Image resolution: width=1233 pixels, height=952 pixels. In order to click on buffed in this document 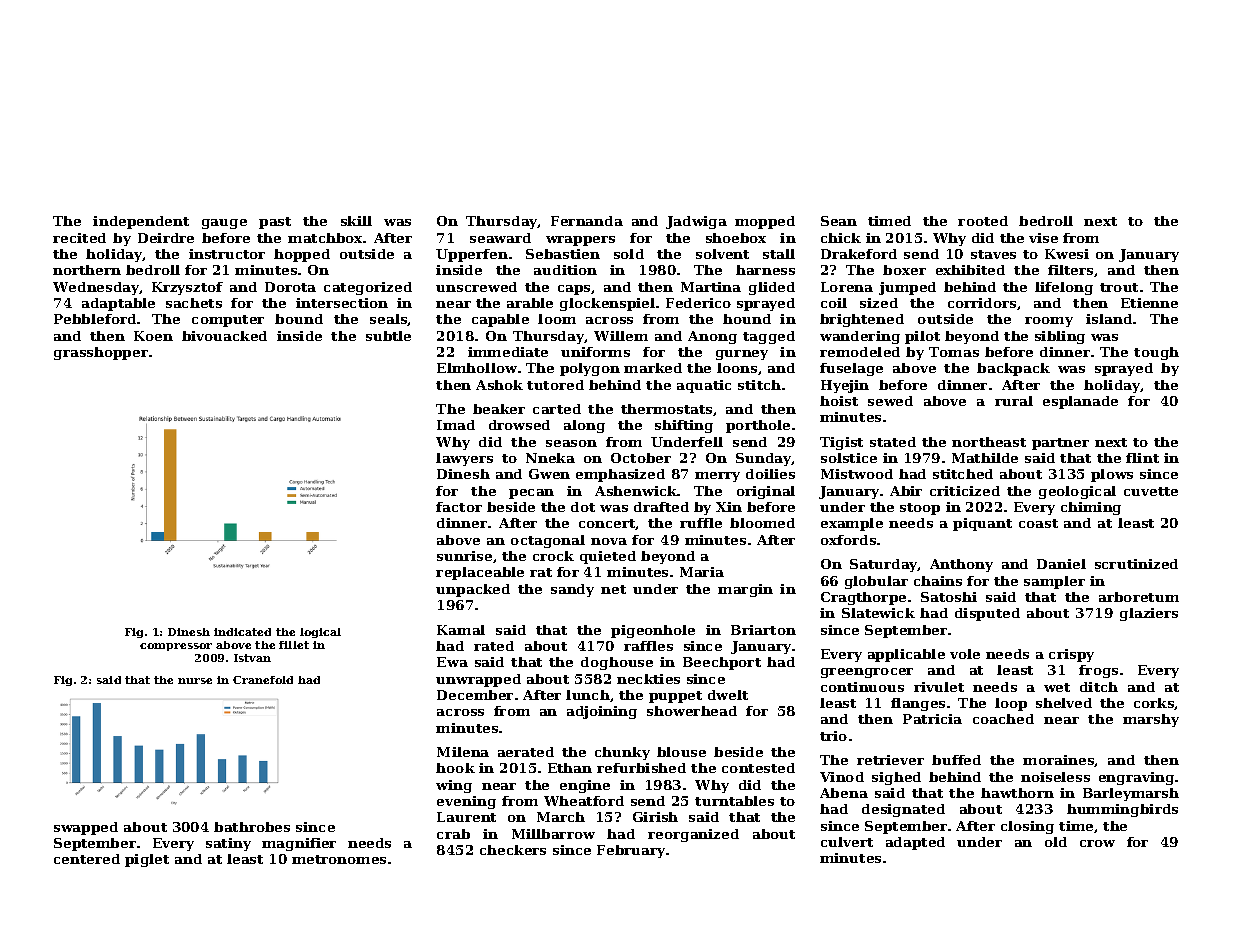, I will do `click(956, 760)`.
